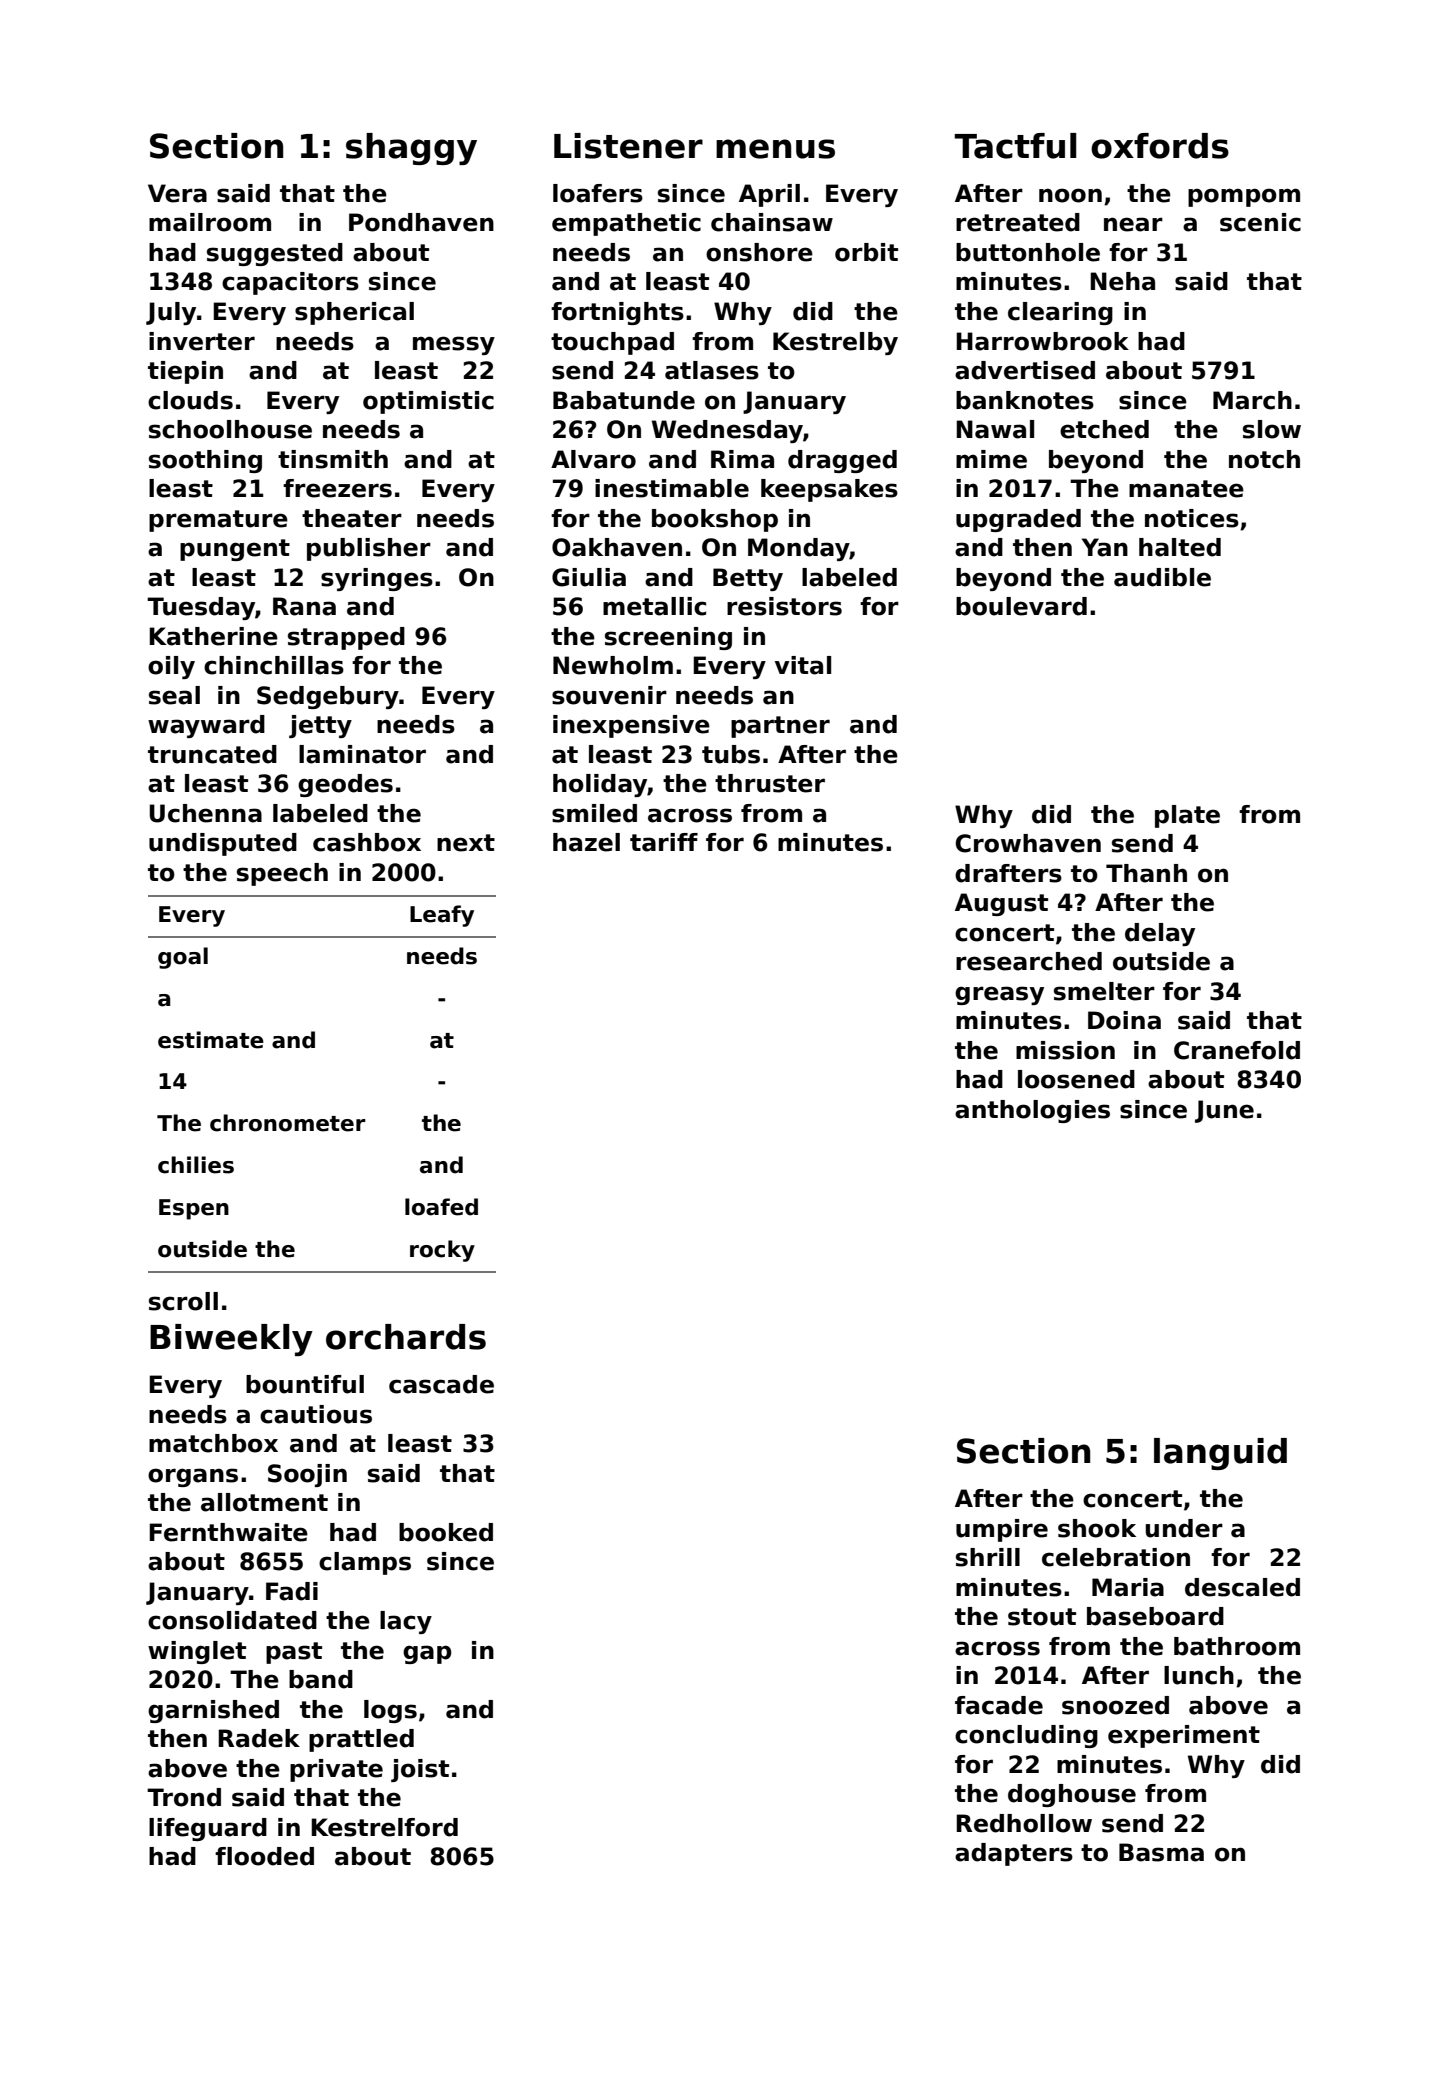 The height and width of the screenshot is (2100, 1450). Describe the element at coordinates (197, 1652) in the screenshot. I see `winglet` at that location.
